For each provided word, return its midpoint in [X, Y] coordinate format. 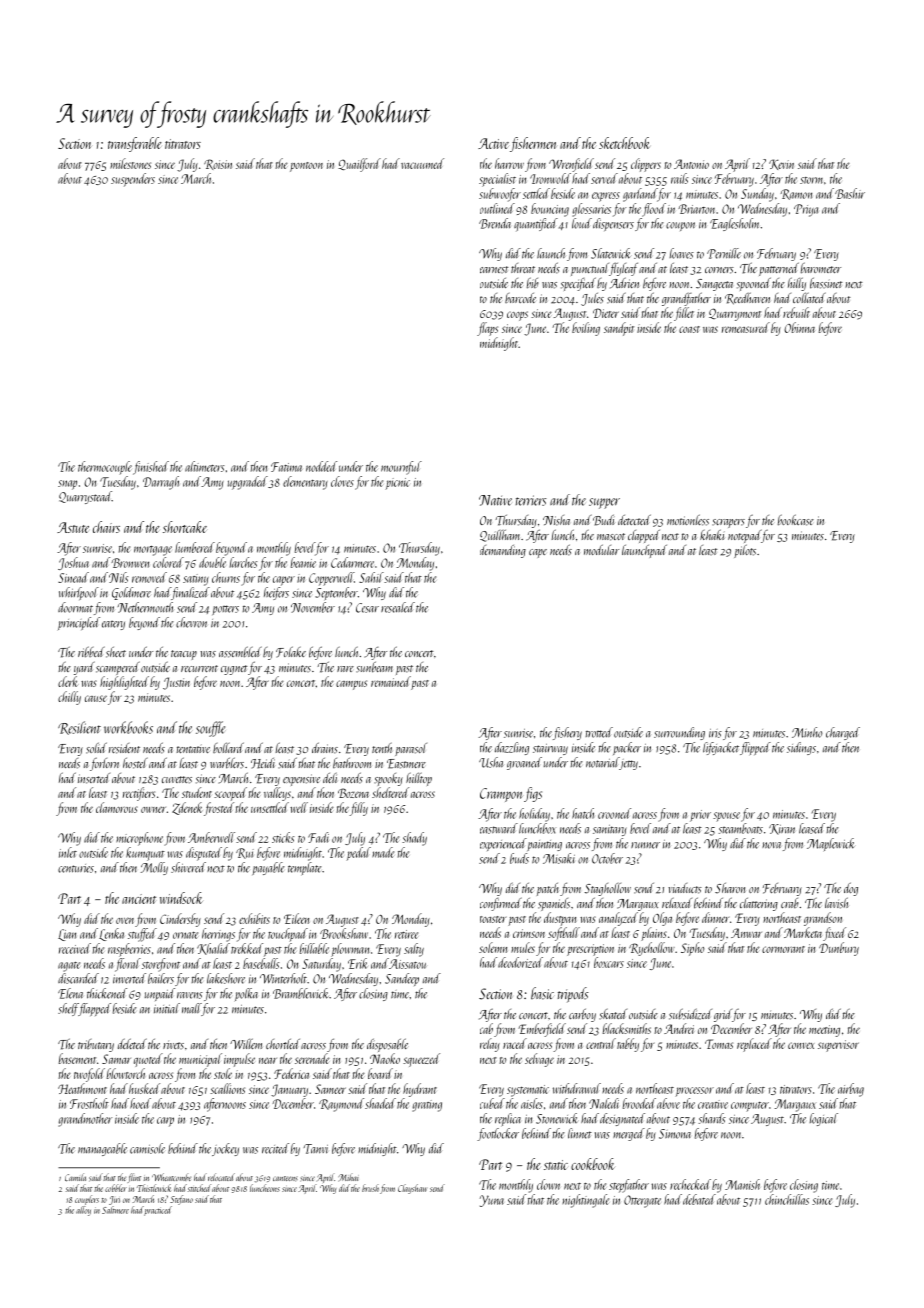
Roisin [218, 164]
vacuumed [422, 163]
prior [700, 816]
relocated [221, 1177]
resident [124, 748]
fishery [567, 733]
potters [225, 610]
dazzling [512, 748]
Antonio [691, 164]
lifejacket [721, 748]
